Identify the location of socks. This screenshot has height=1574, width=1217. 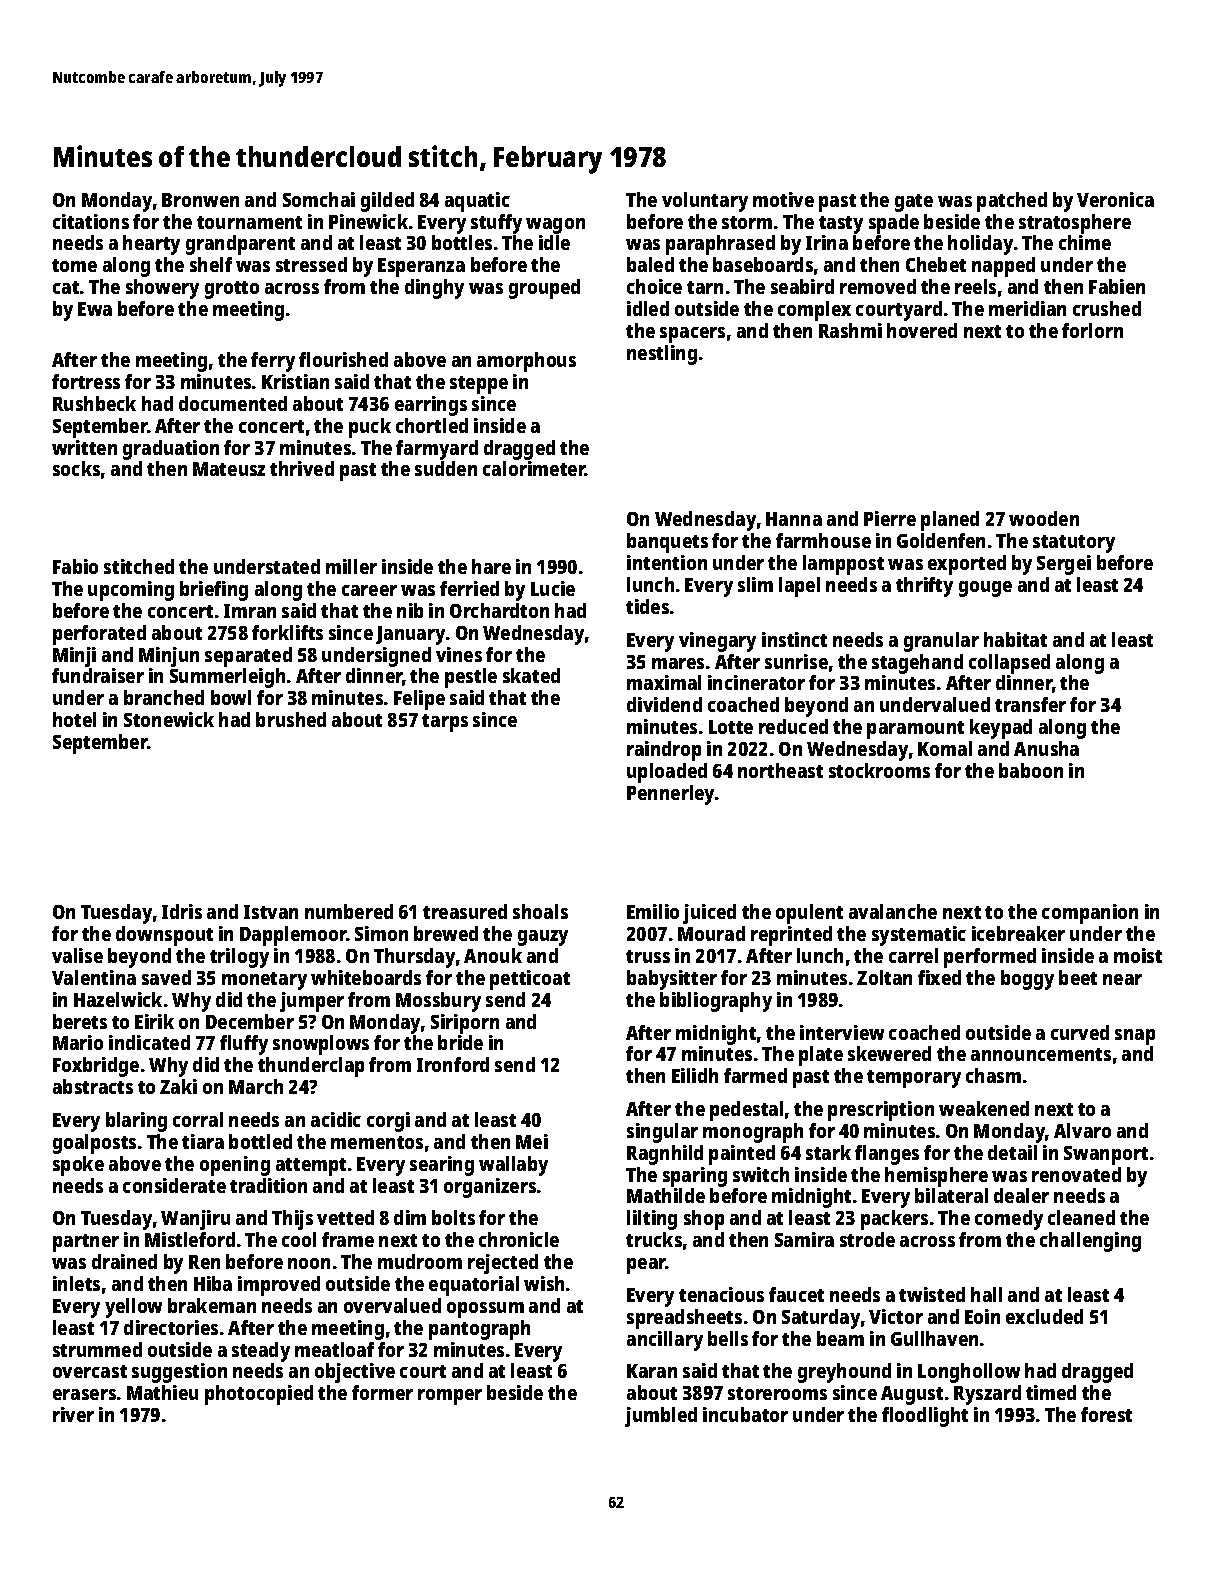
(76, 468).
